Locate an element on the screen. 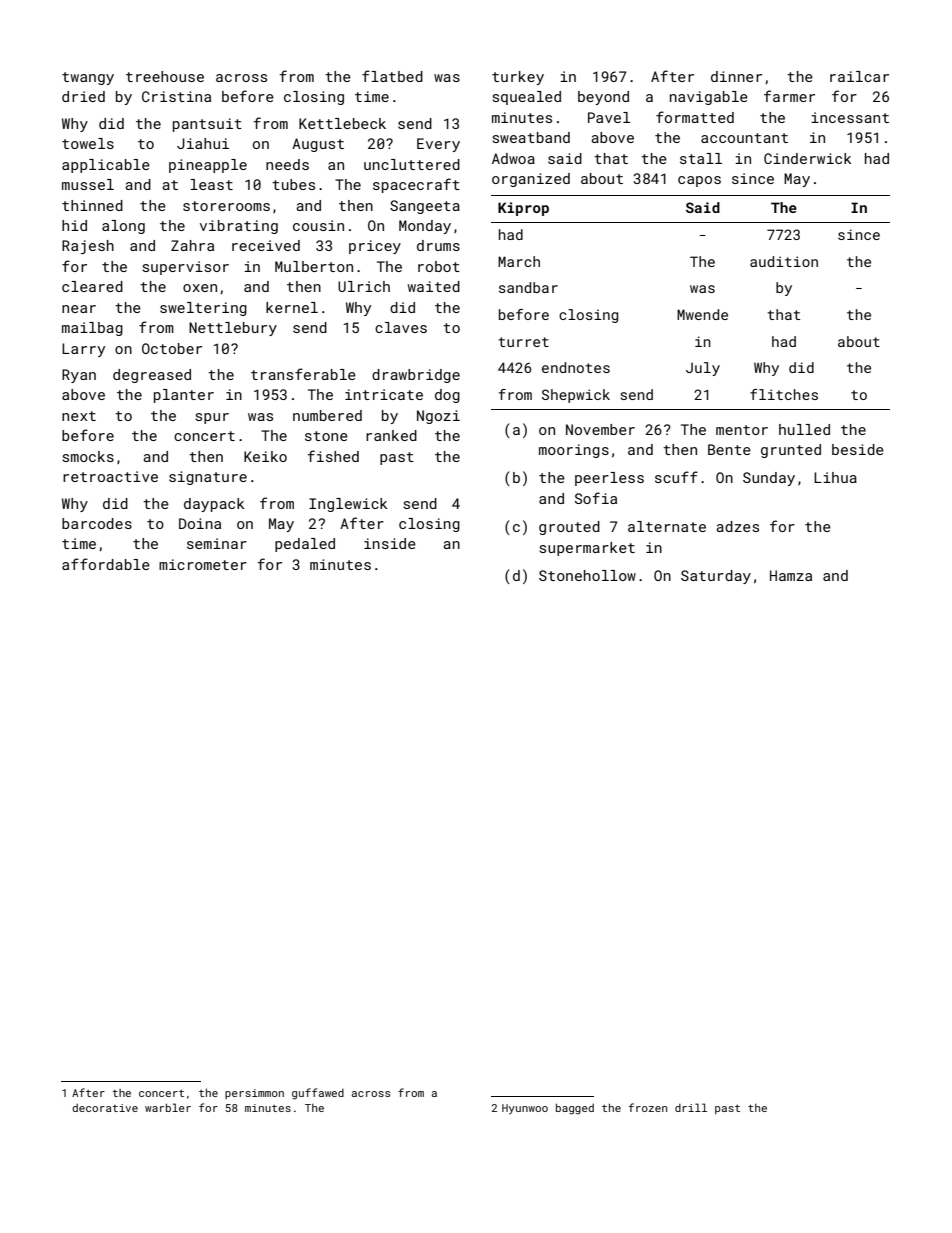 This screenshot has width=952, height=1233. mentor is located at coordinates (742, 430).
